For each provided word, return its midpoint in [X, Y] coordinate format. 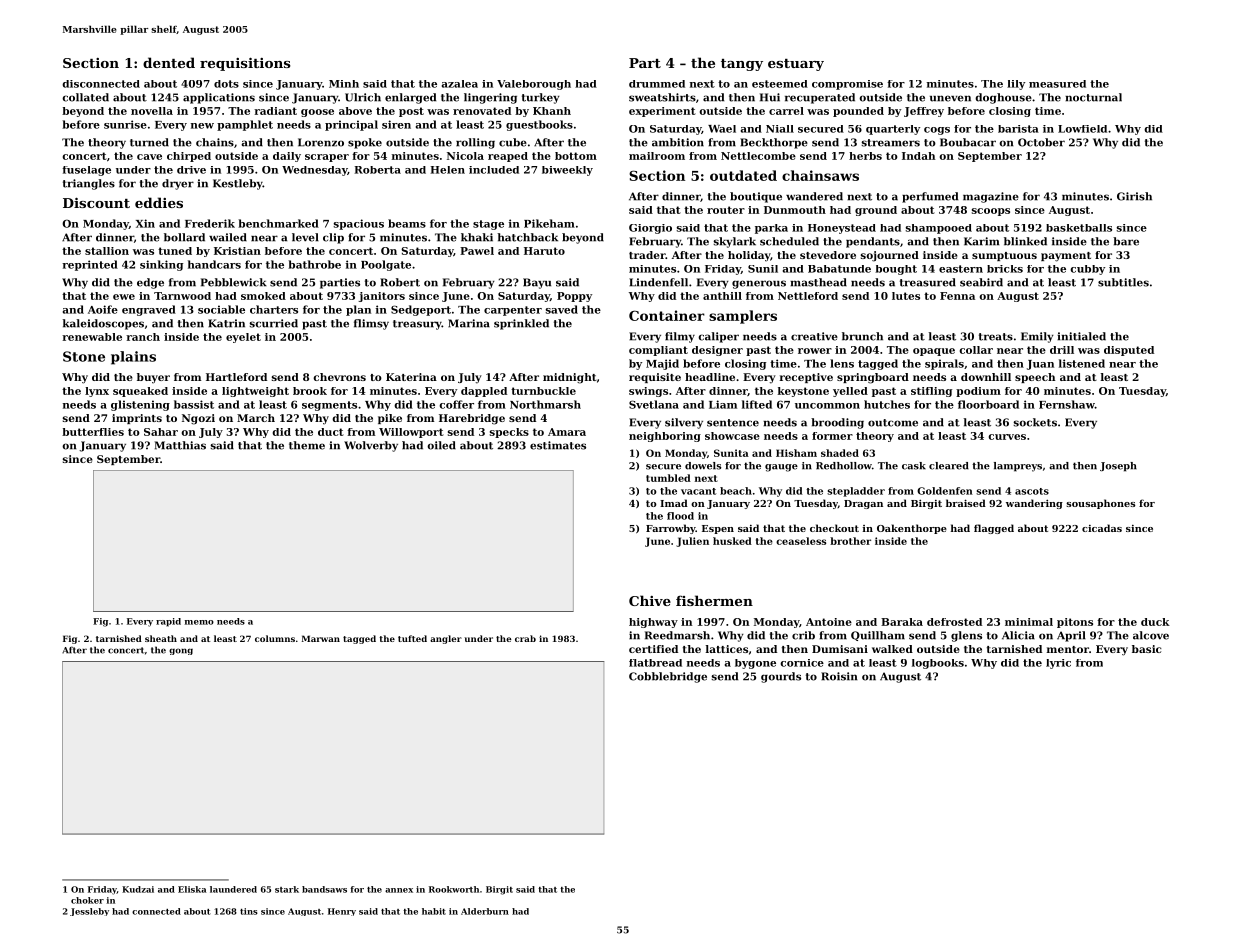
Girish [1134, 196]
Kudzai [138, 889]
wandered [814, 196]
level [305, 237]
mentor [1068, 649]
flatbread [655, 663]
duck [1155, 622]
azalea [460, 84]
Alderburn [485, 911]
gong [181, 651]
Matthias [180, 445]
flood [680, 516]
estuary [796, 65]
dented [169, 62]
